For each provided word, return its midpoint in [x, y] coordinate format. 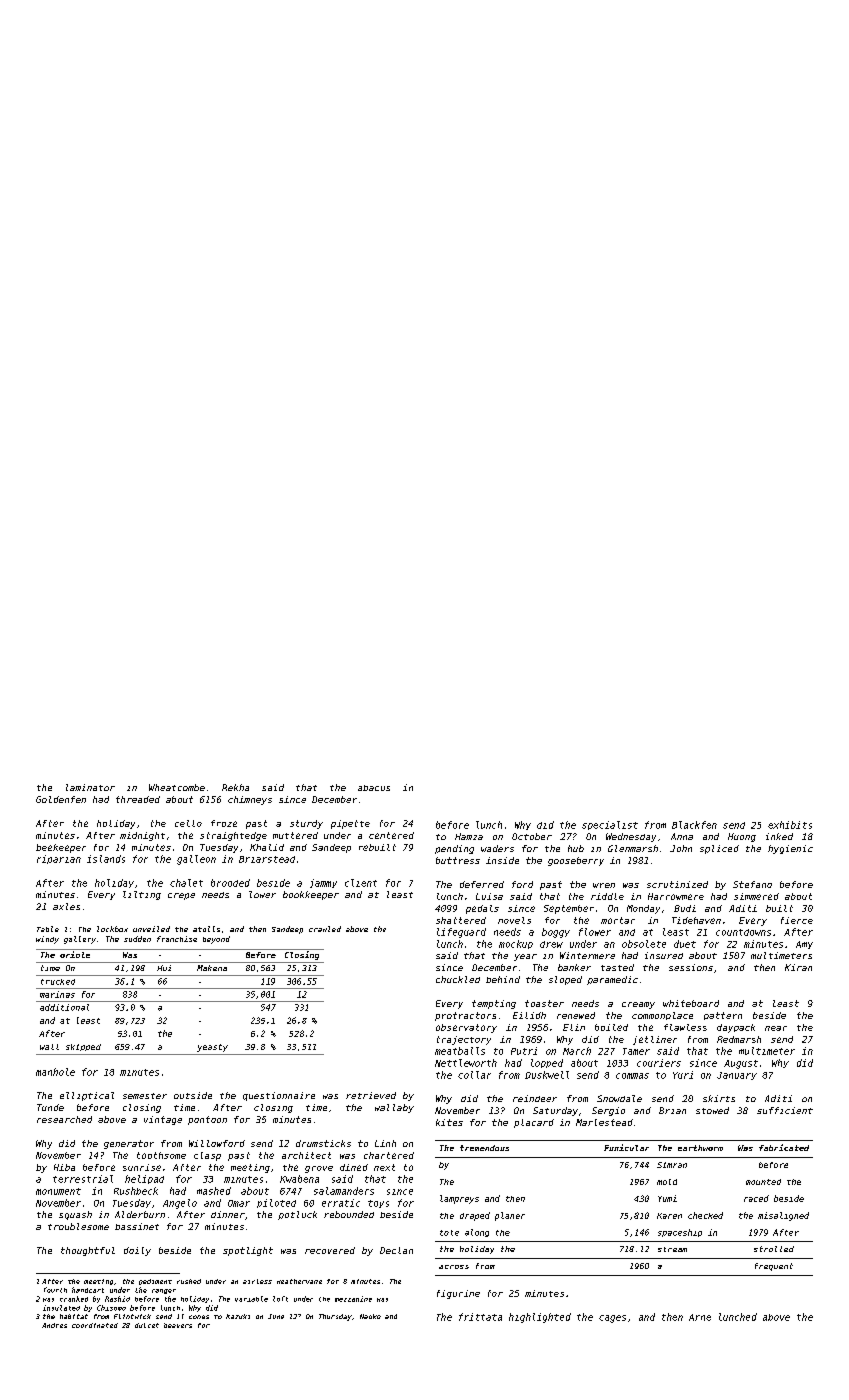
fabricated [784, 1147]
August [741, 1064]
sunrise [142, 1167]
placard [534, 1123]
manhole [55, 1072]
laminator [90, 787]
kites [449, 1122]
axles [66, 906]
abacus [374, 788]
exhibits [790, 825]
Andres [54, 1325]
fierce [797, 920]
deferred [482, 884]
